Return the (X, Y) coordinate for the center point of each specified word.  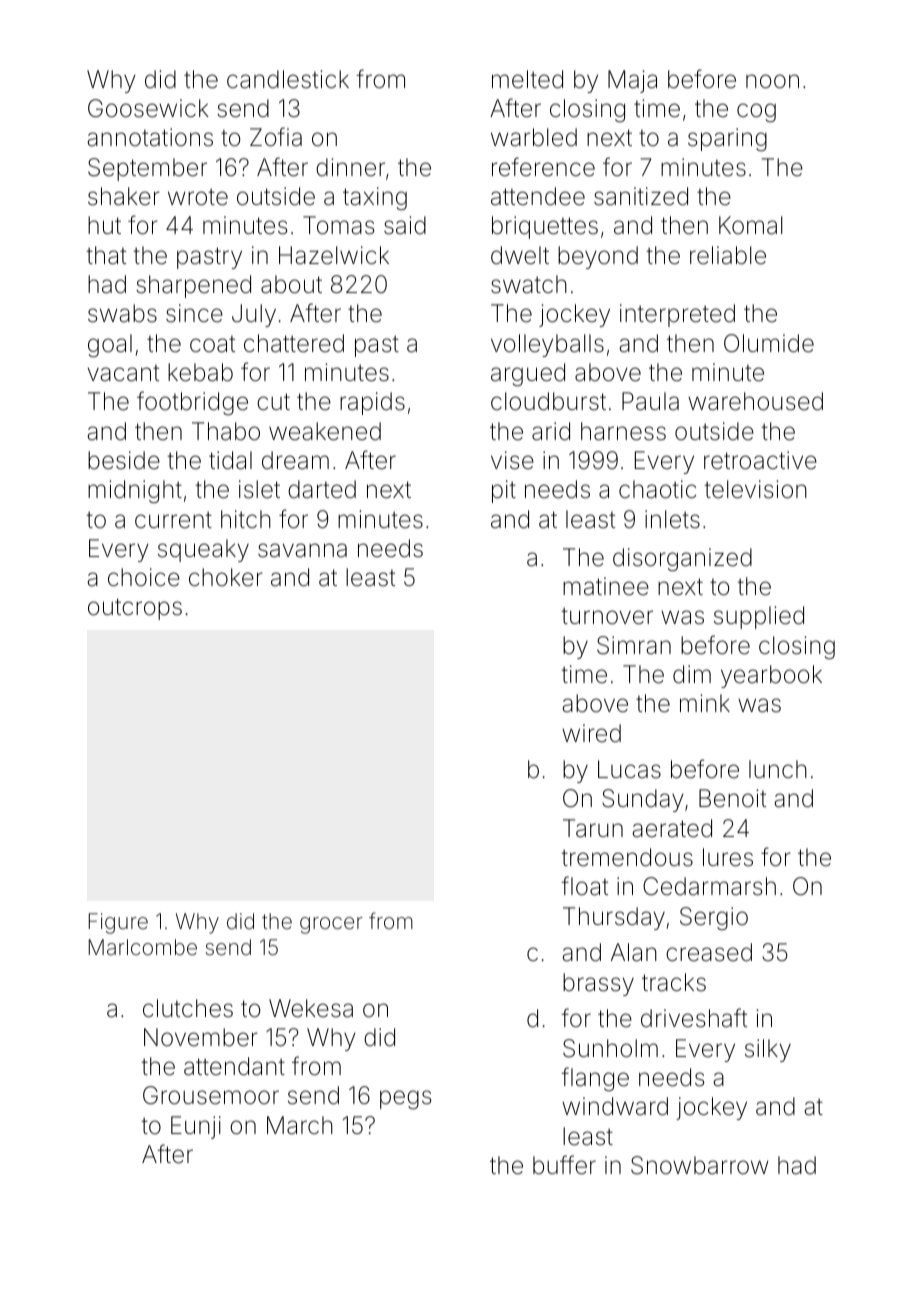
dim (692, 674)
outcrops (135, 609)
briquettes (545, 227)
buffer (564, 1165)
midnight (135, 491)
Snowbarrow (699, 1165)
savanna (302, 550)
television (755, 489)
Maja (632, 81)
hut (104, 225)
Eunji (196, 1127)
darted (322, 489)
